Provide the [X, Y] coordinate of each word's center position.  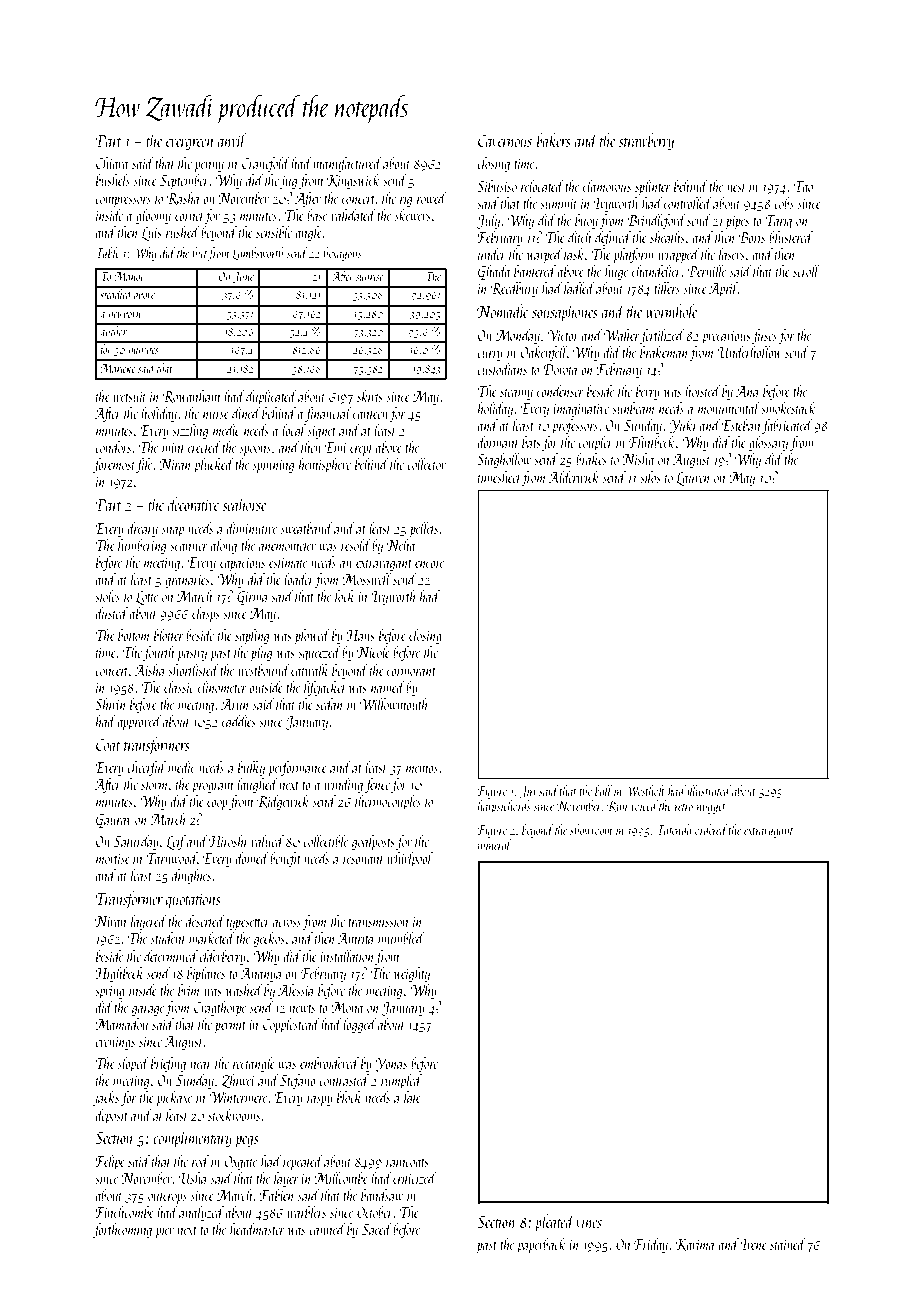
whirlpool [410, 859]
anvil [232, 140]
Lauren [693, 479]
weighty [412, 974]
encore [429, 564]
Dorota [560, 369]
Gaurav [114, 821]
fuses [764, 336]
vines [589, 1222]
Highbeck [119, 974]
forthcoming [122, 1230]
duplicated [271, 397]
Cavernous [505, 141]
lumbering [142, 546]
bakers [554, 140]
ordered [711, 829]
